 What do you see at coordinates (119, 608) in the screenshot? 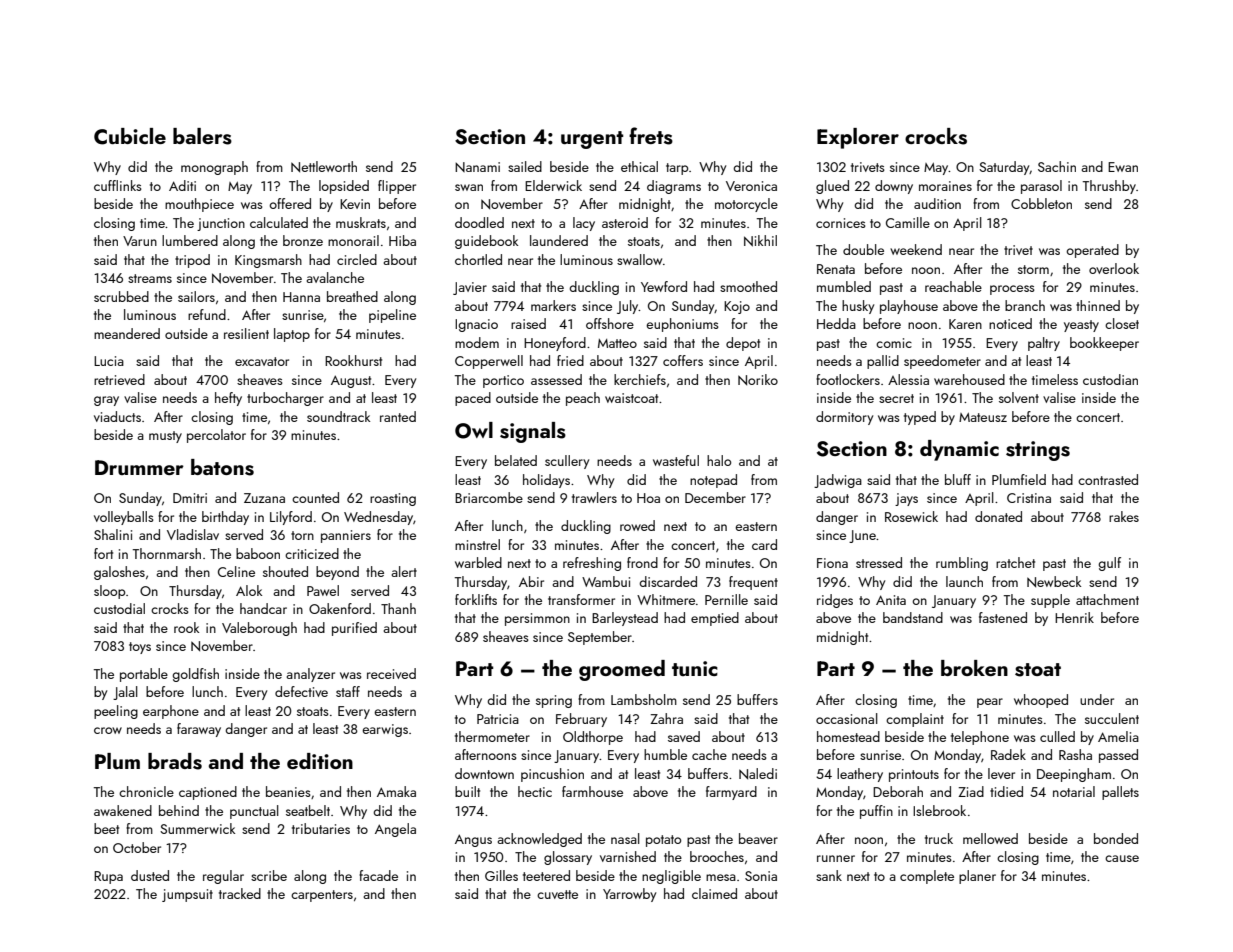
I see `custodial` at bounding box center [119, 608].
